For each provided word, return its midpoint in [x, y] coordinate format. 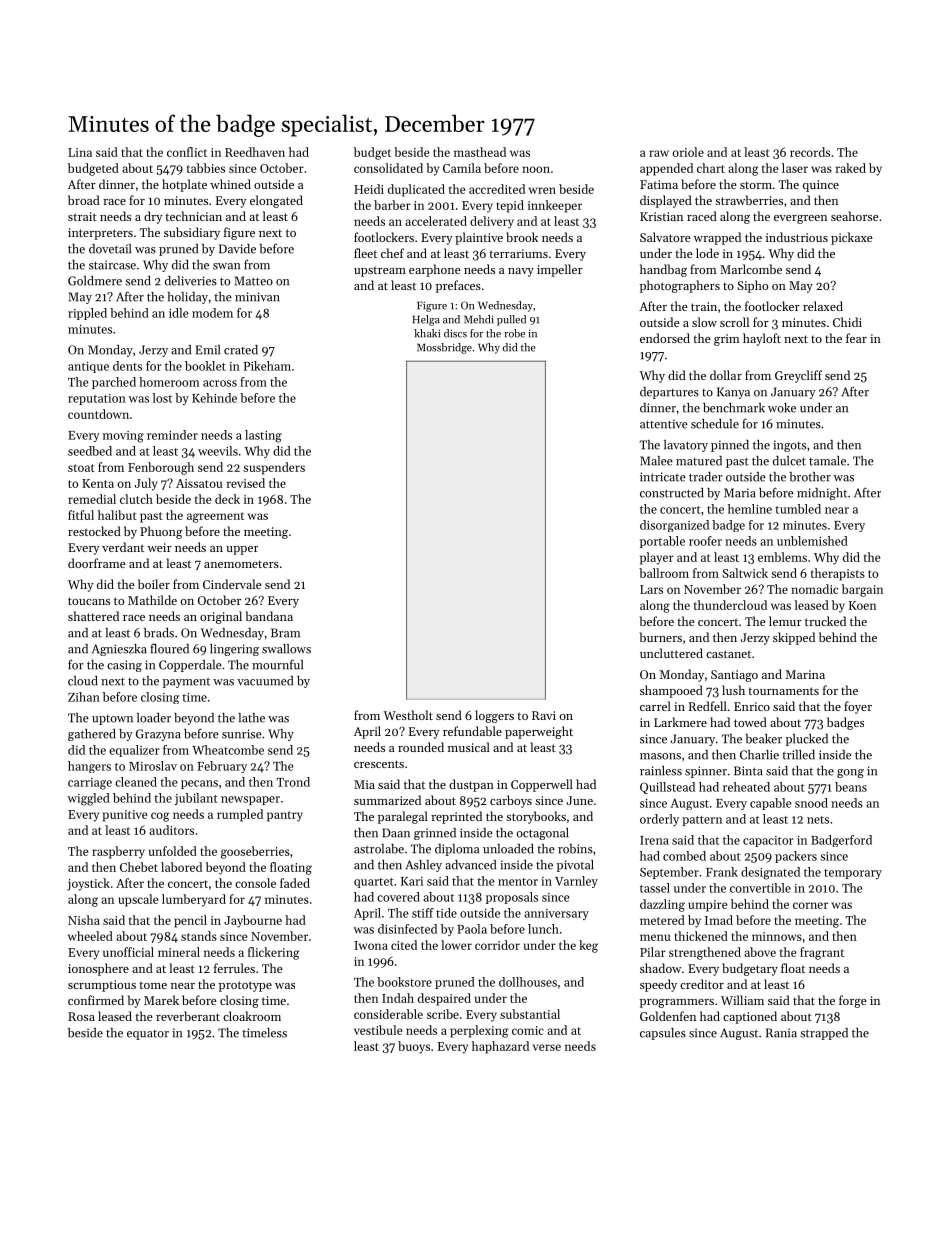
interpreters [100, 234]
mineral [179, 952]
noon [536, 169]
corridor [497, 945]
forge [853, 1001]
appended [666, 169]
